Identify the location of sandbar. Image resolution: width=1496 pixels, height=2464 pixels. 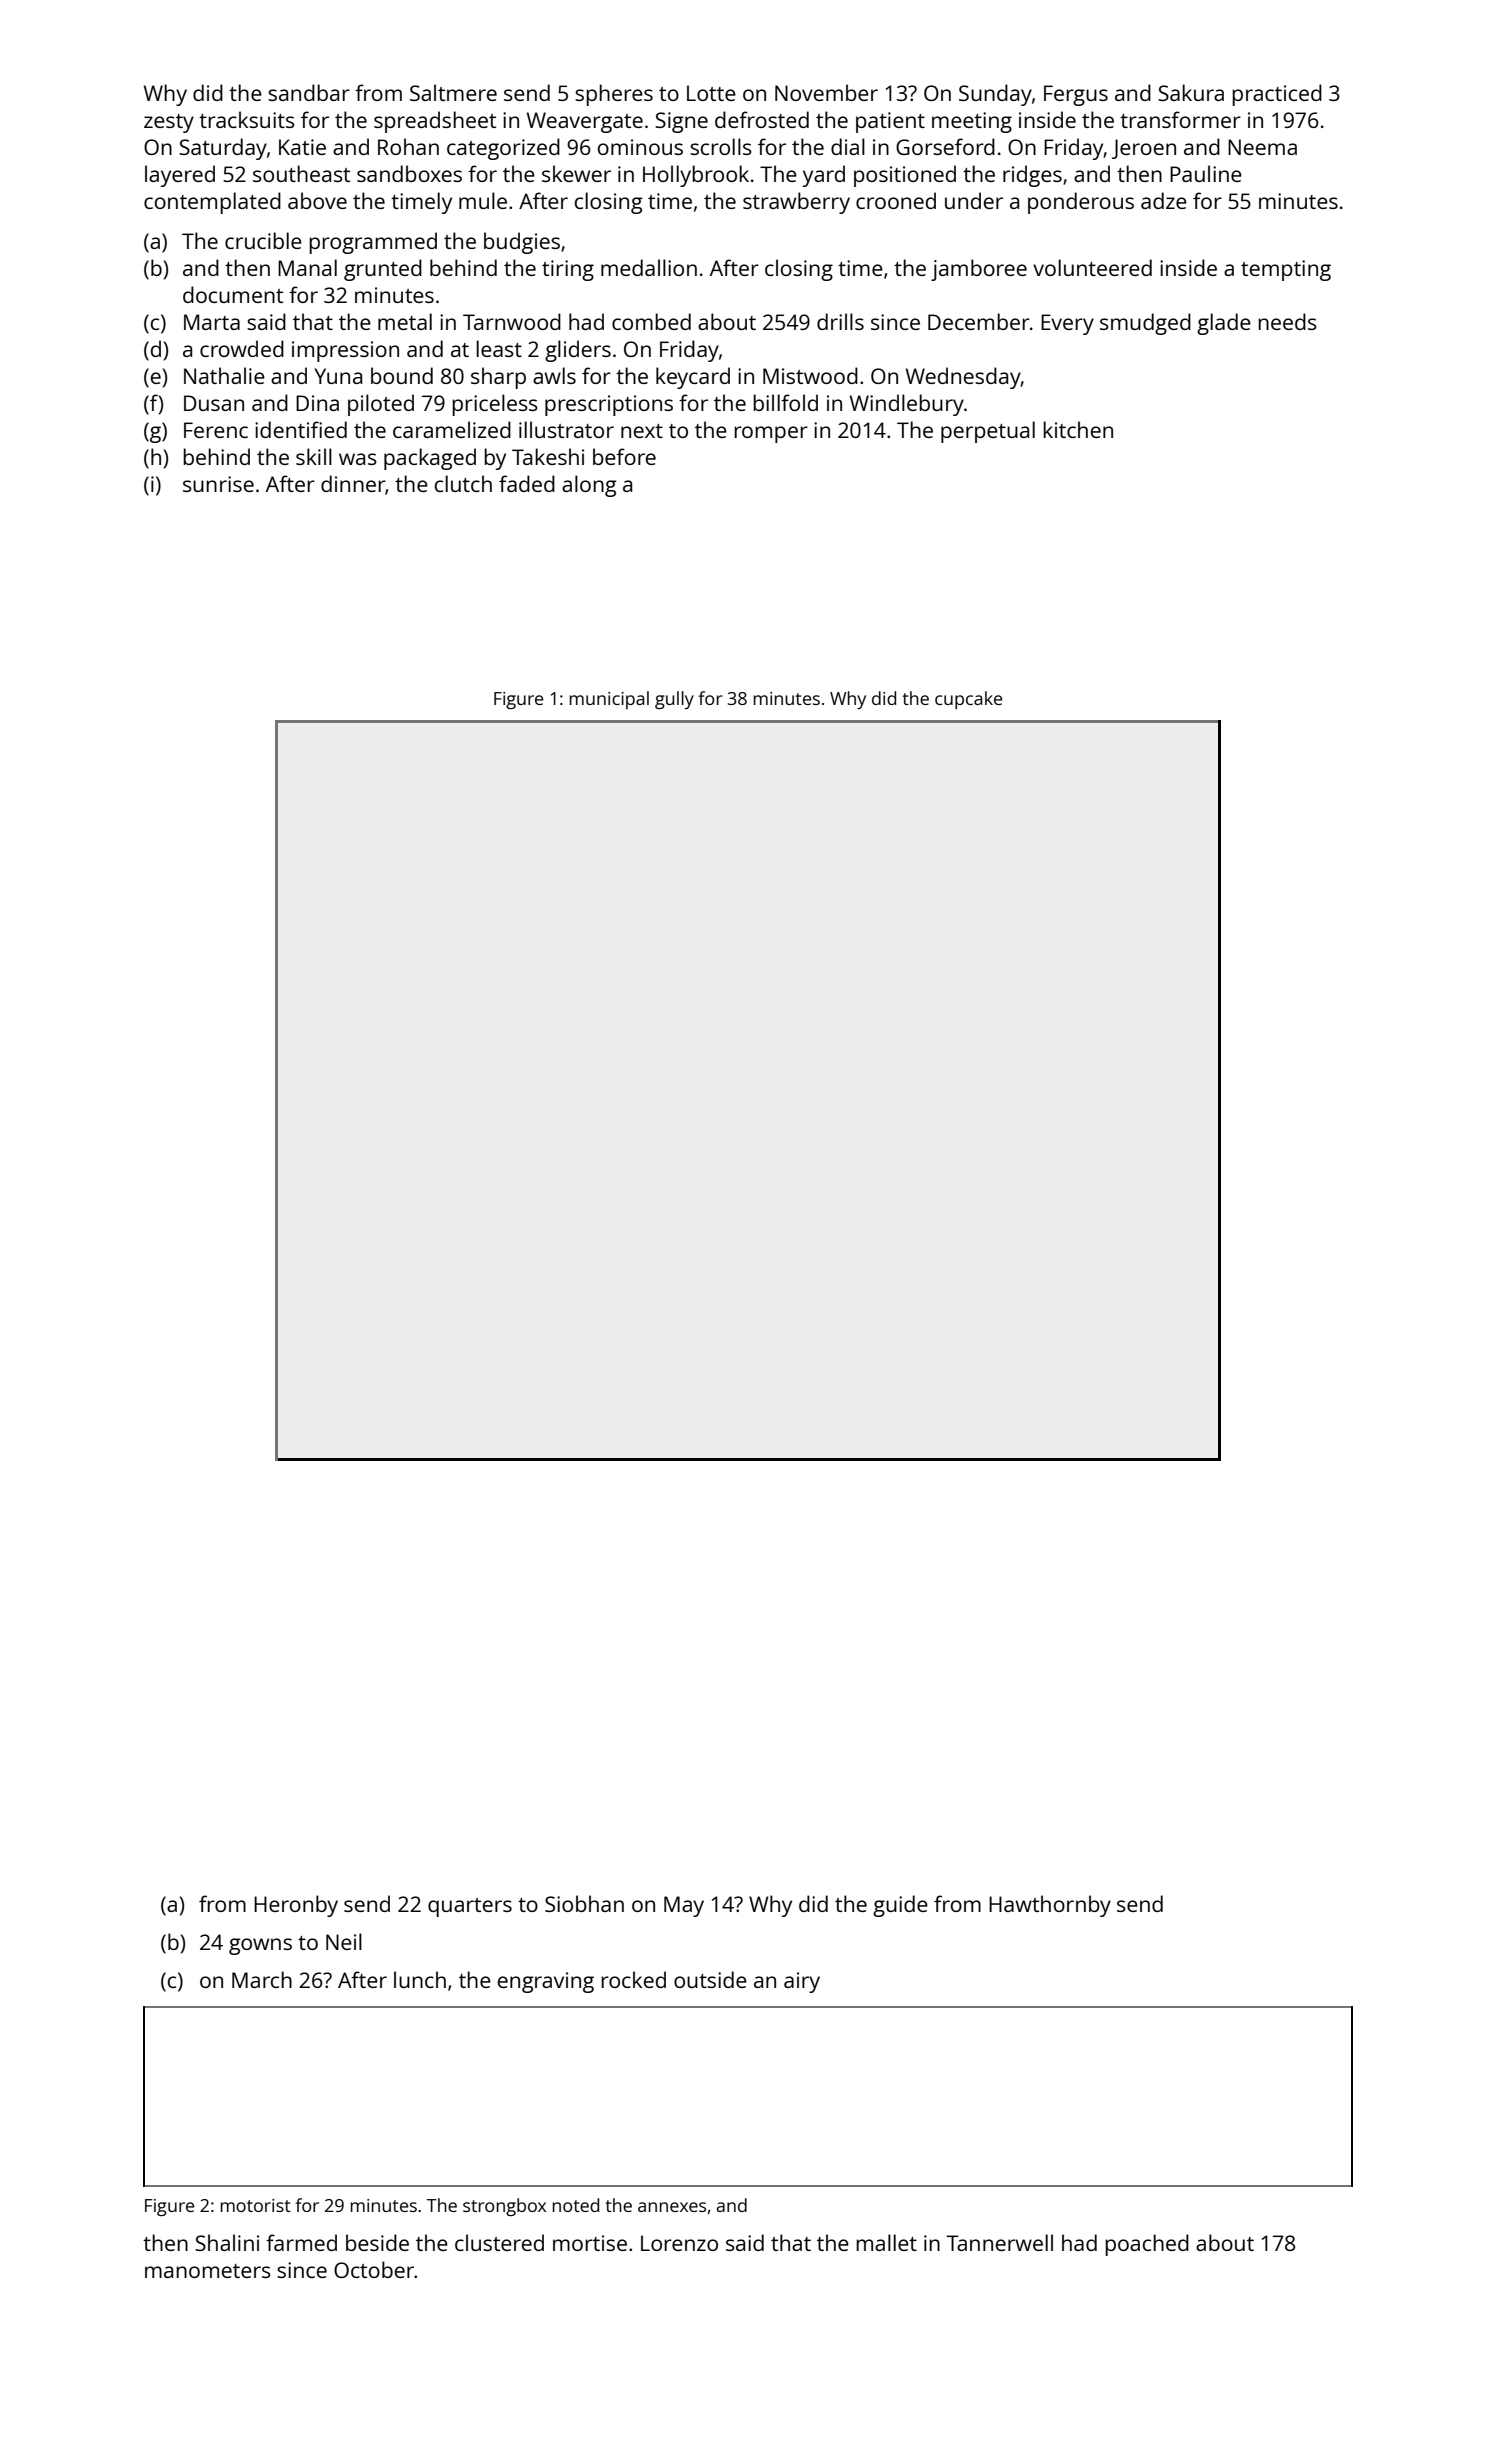
(309, 92).
